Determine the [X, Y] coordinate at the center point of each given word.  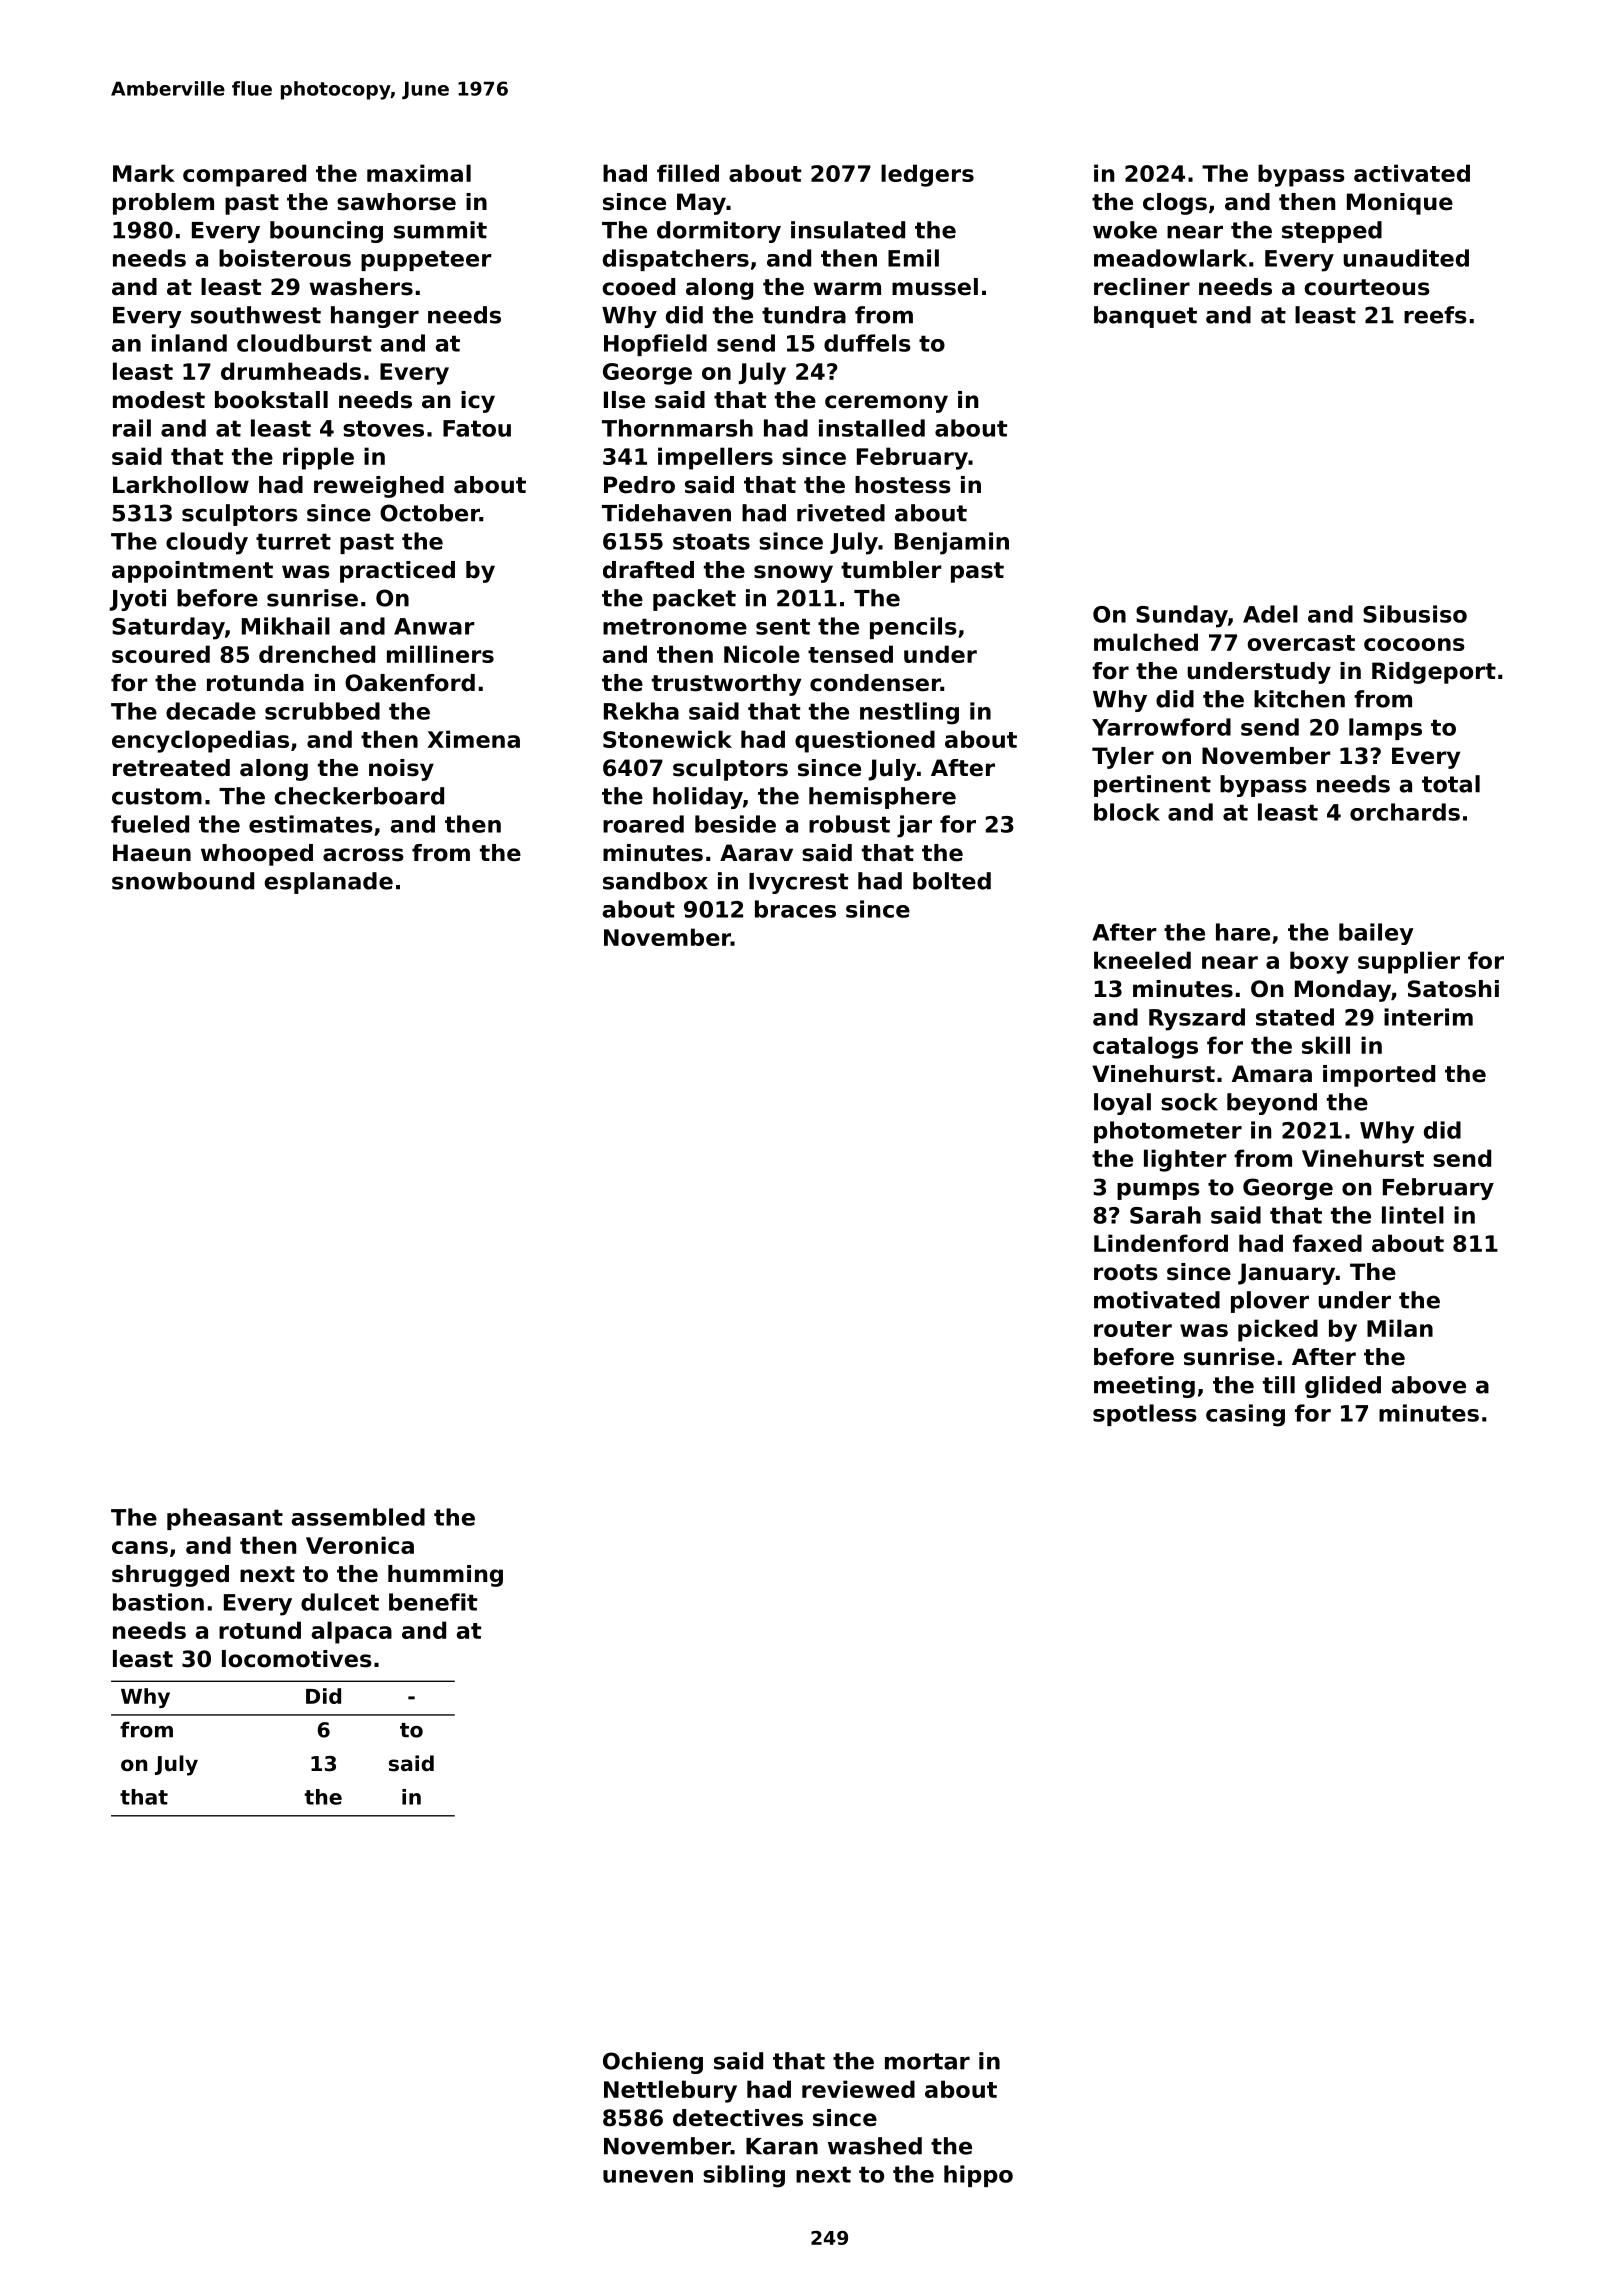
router [1133, 1329]
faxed [1327, 1243]
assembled [358, 1517]
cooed [638, 287]
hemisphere [882, 798]
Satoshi [1453, 989]
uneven [648, 2176]
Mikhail [286, 626]
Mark [144, 173]
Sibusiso [1415, 614]
